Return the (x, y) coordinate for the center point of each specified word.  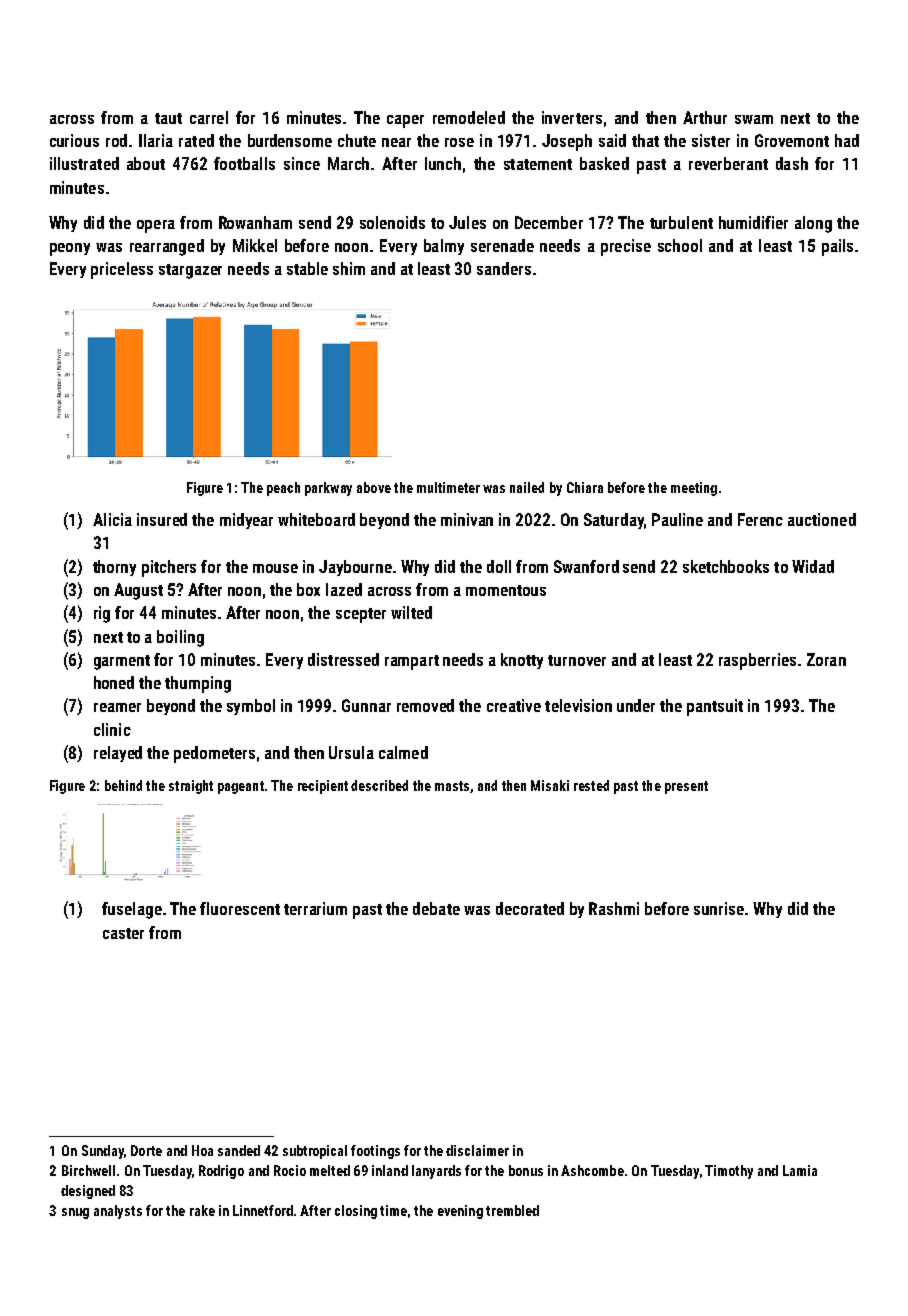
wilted (411, 612)
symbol (251, 707)
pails (837, 247)
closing (356, 1212)
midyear (246, 521)
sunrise (719, 908)
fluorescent (240, 908)
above (374, 487)
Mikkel (255, 245)
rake (202, 1210)
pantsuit (715, 707)
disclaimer (477, 1150)
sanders (504, 268)
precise (626, 247)
